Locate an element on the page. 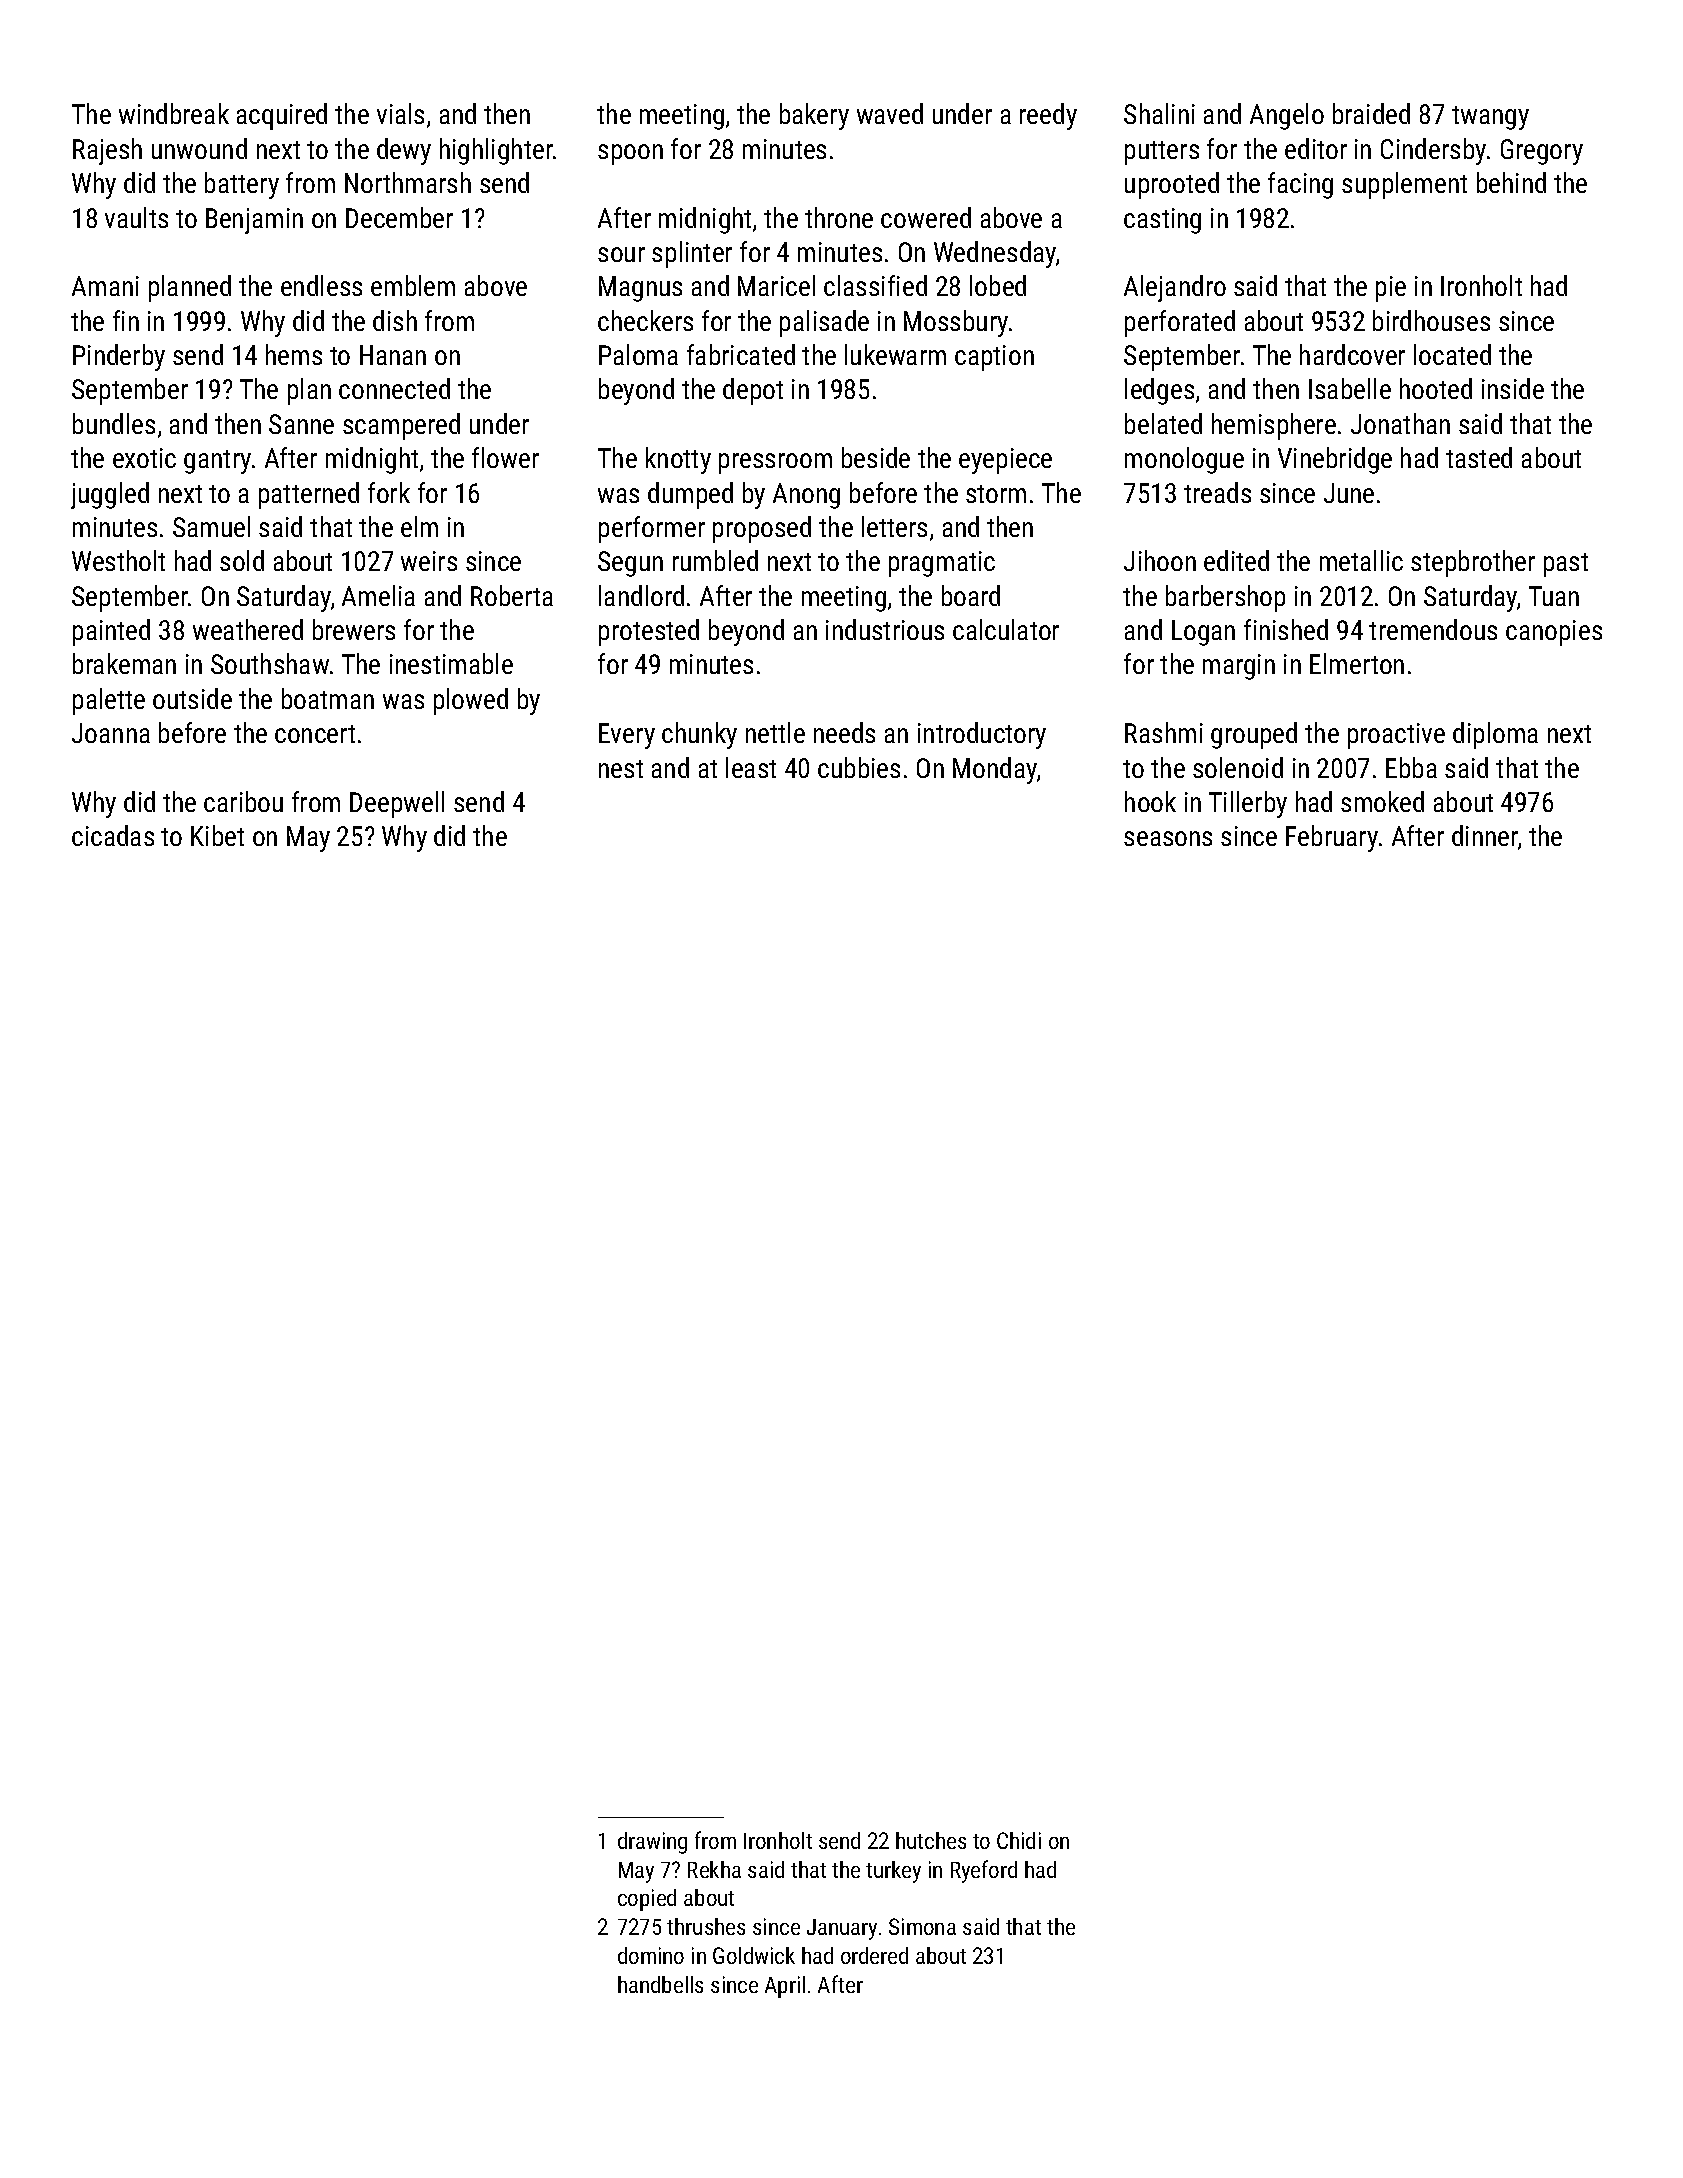 The width and height of the image is (1683, 2178). ordered is located at coordinates (874, 1955).
